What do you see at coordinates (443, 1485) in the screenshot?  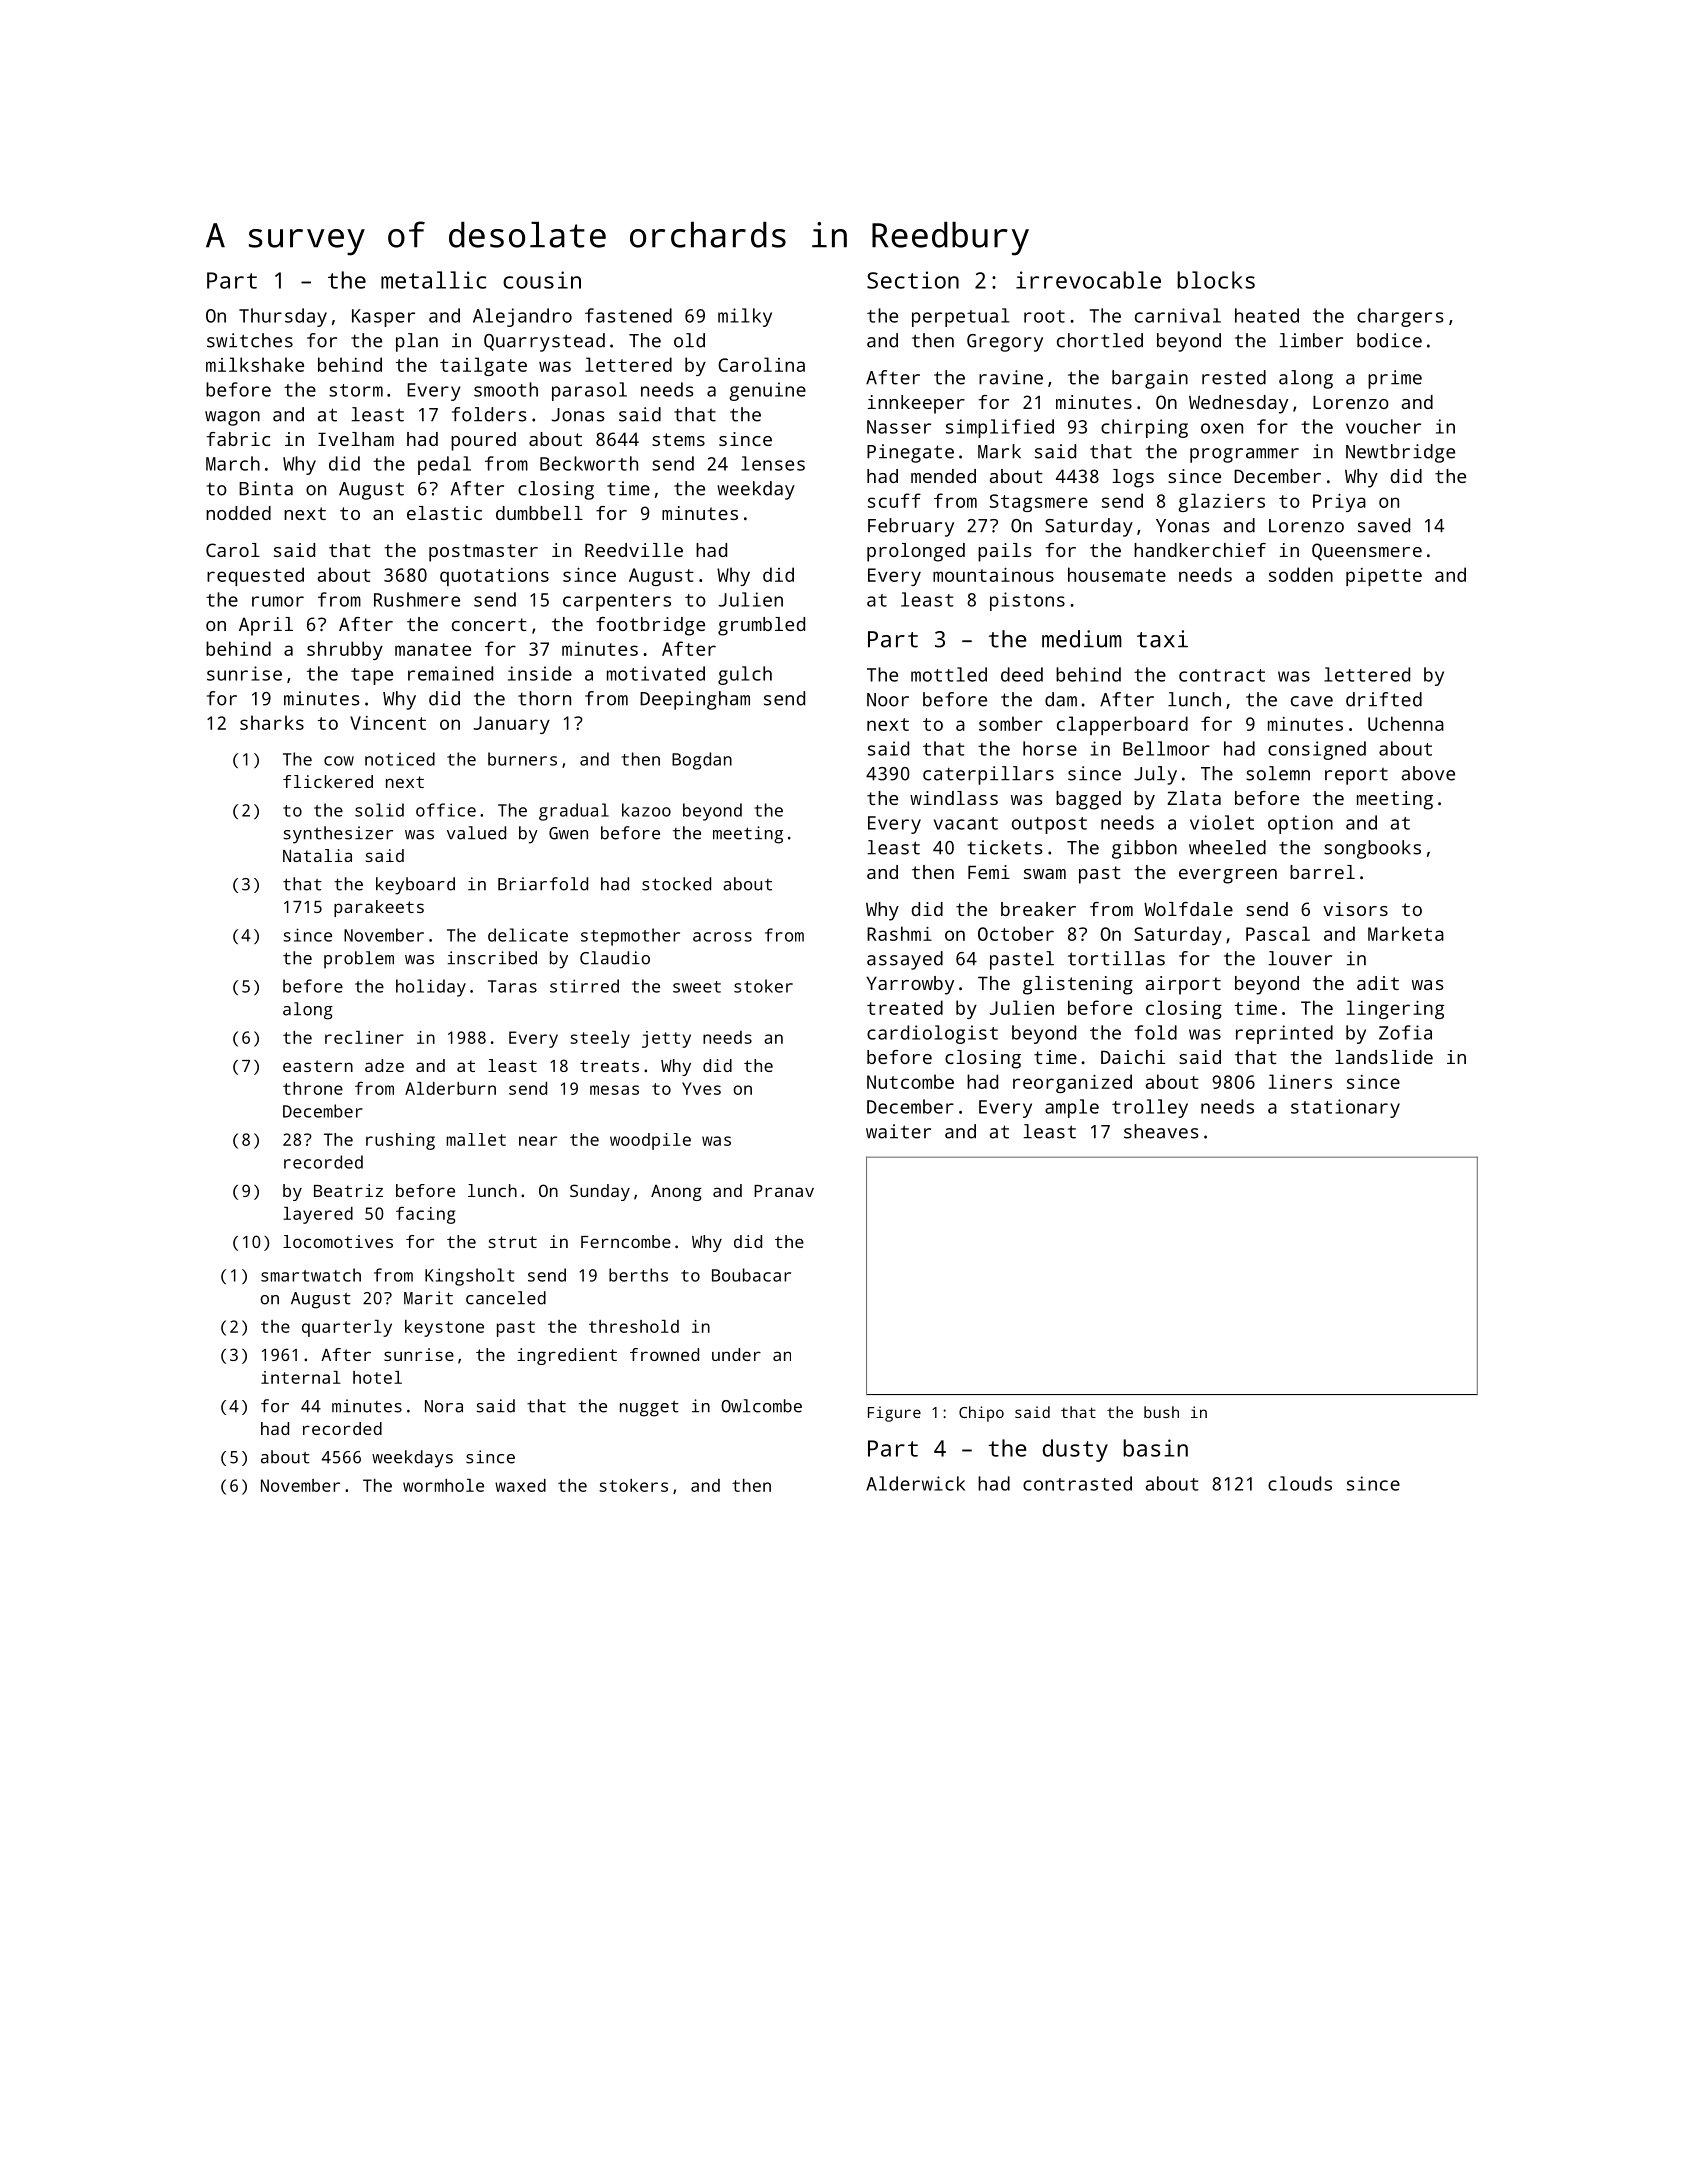 I see `wormhole` at bounding box center [443, 1485].
